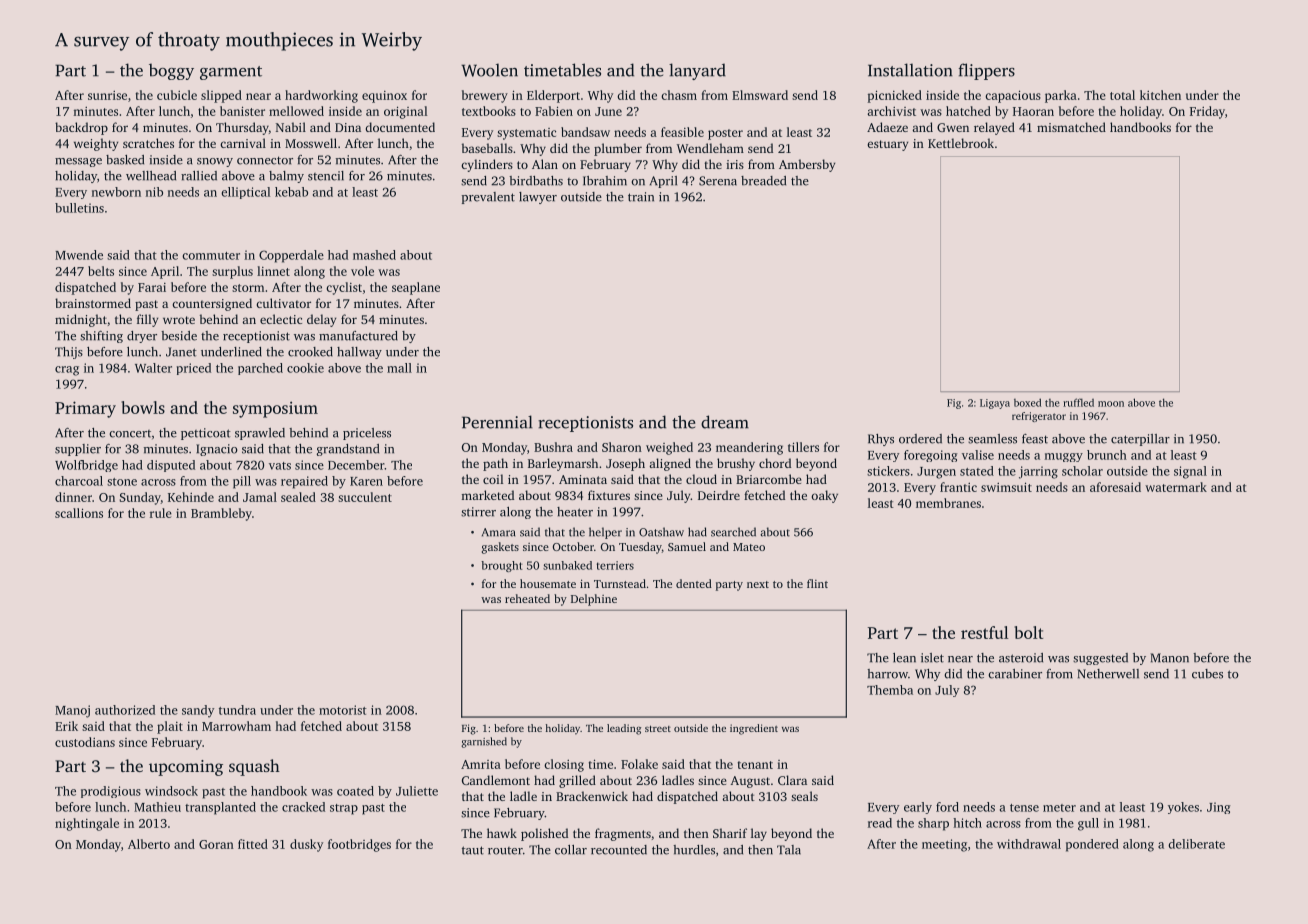  What do you see at coordinates (298, 497) in the screenshot?
I see `sealed` at bounding box center [298, 497].
